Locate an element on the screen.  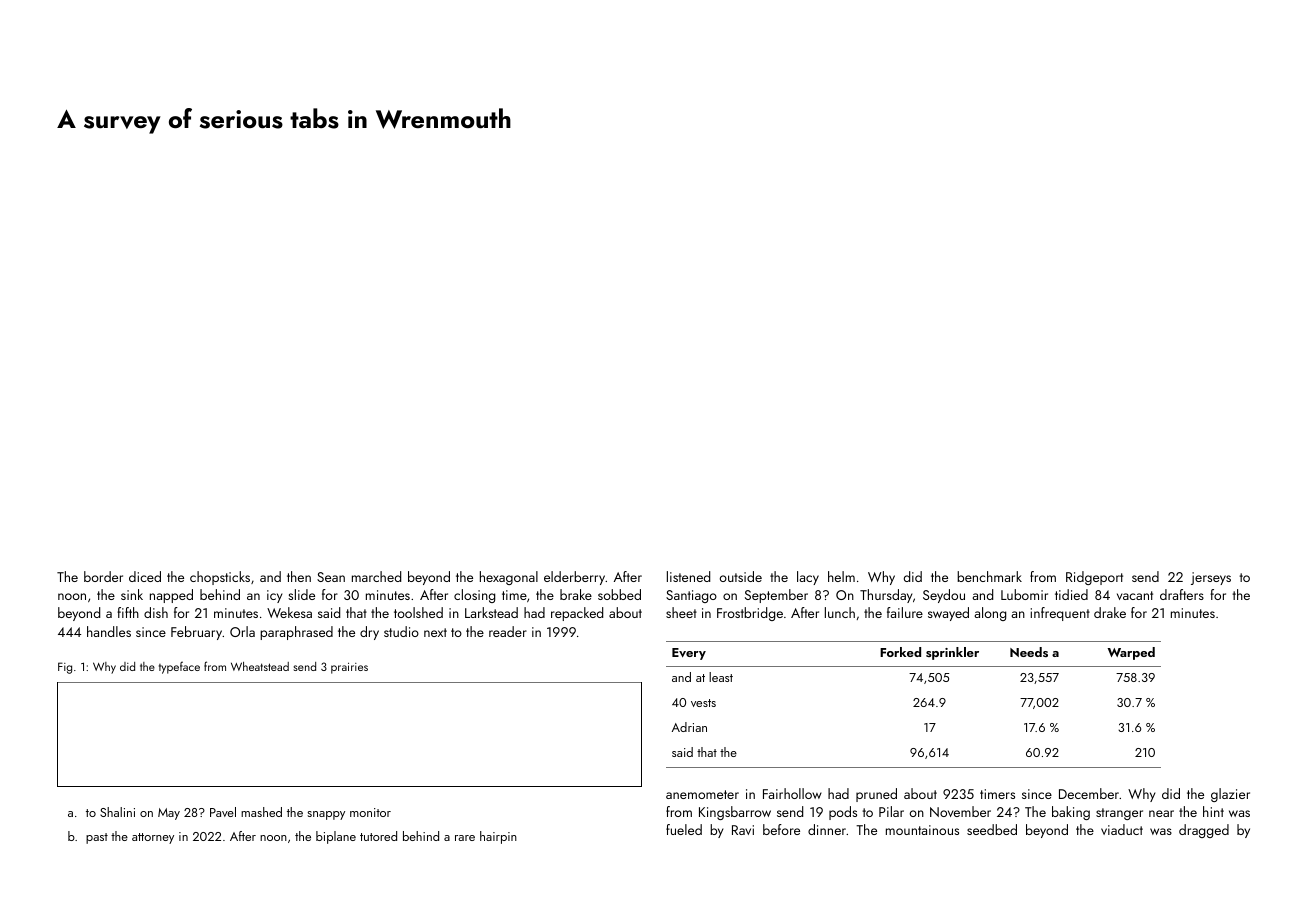
Adrian is located at coordinates (689, 727).
